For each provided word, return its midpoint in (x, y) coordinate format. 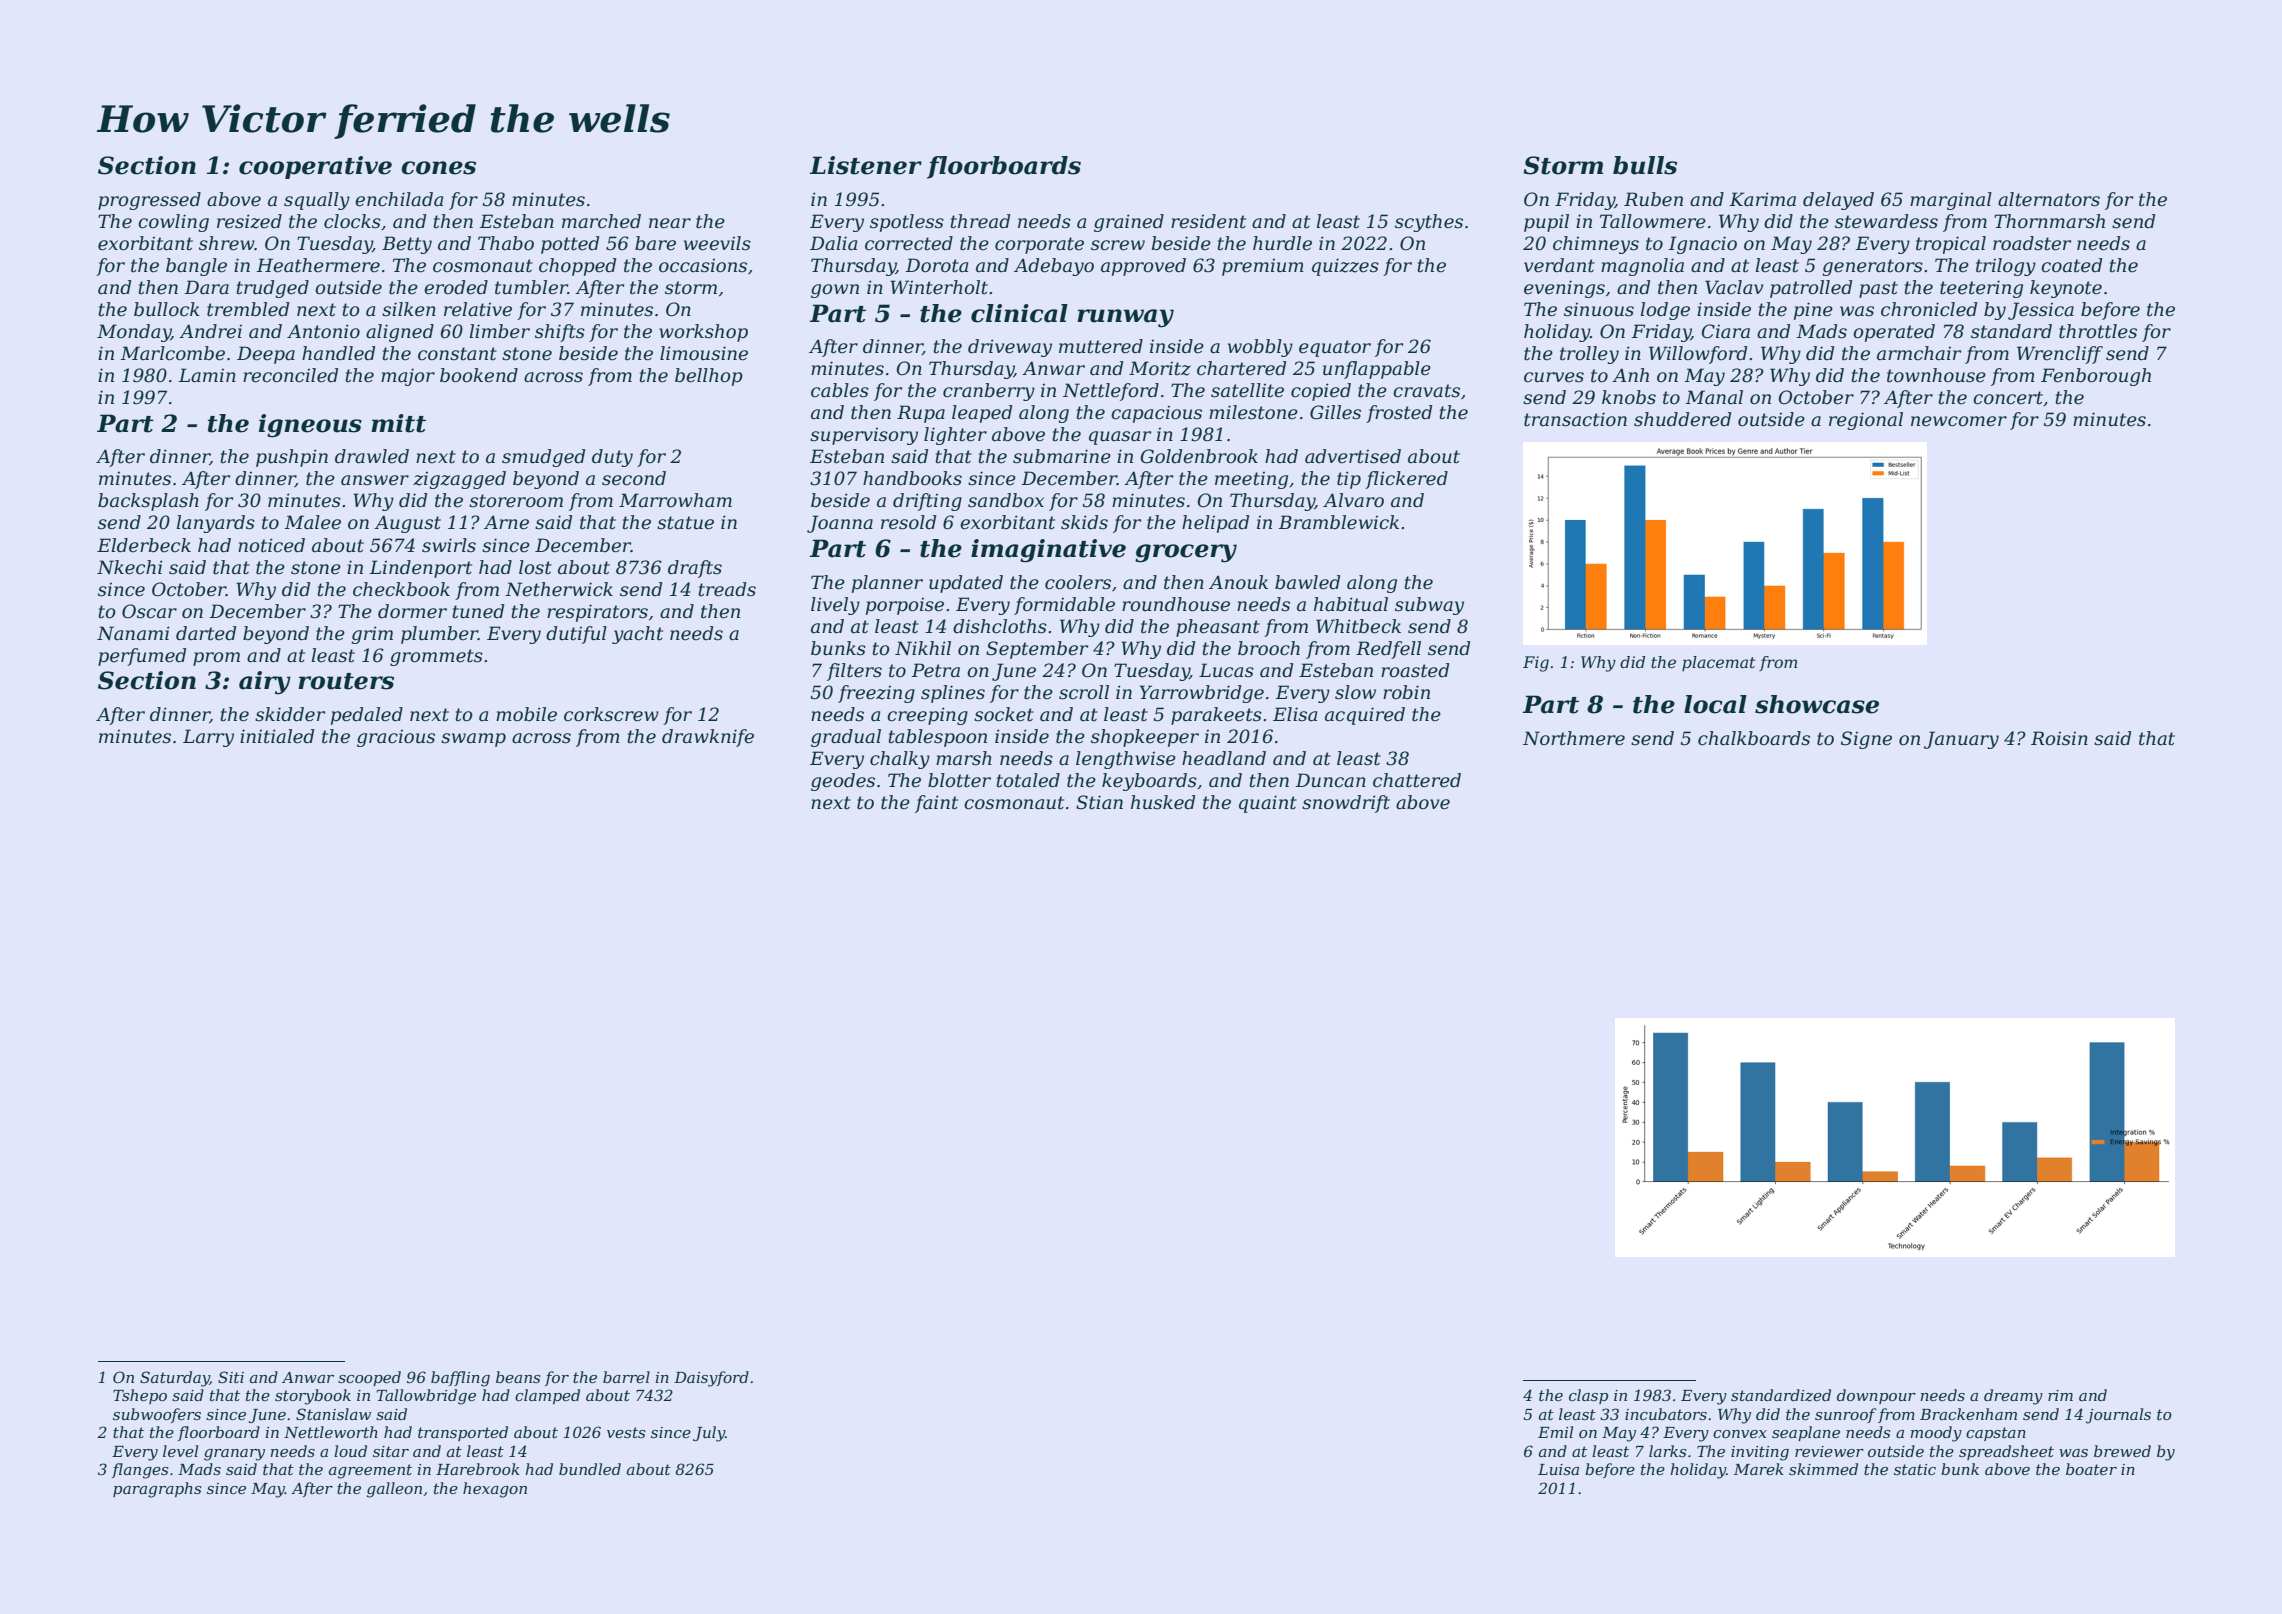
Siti (231, 1377)
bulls (1645, 165)
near (670, 223)
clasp (1588, 1396)
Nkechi (130, 567)
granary (234, 1455)
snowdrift (1346, 804)
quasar (1120, 438)
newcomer (1959, 421)
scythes (1429, 223)
